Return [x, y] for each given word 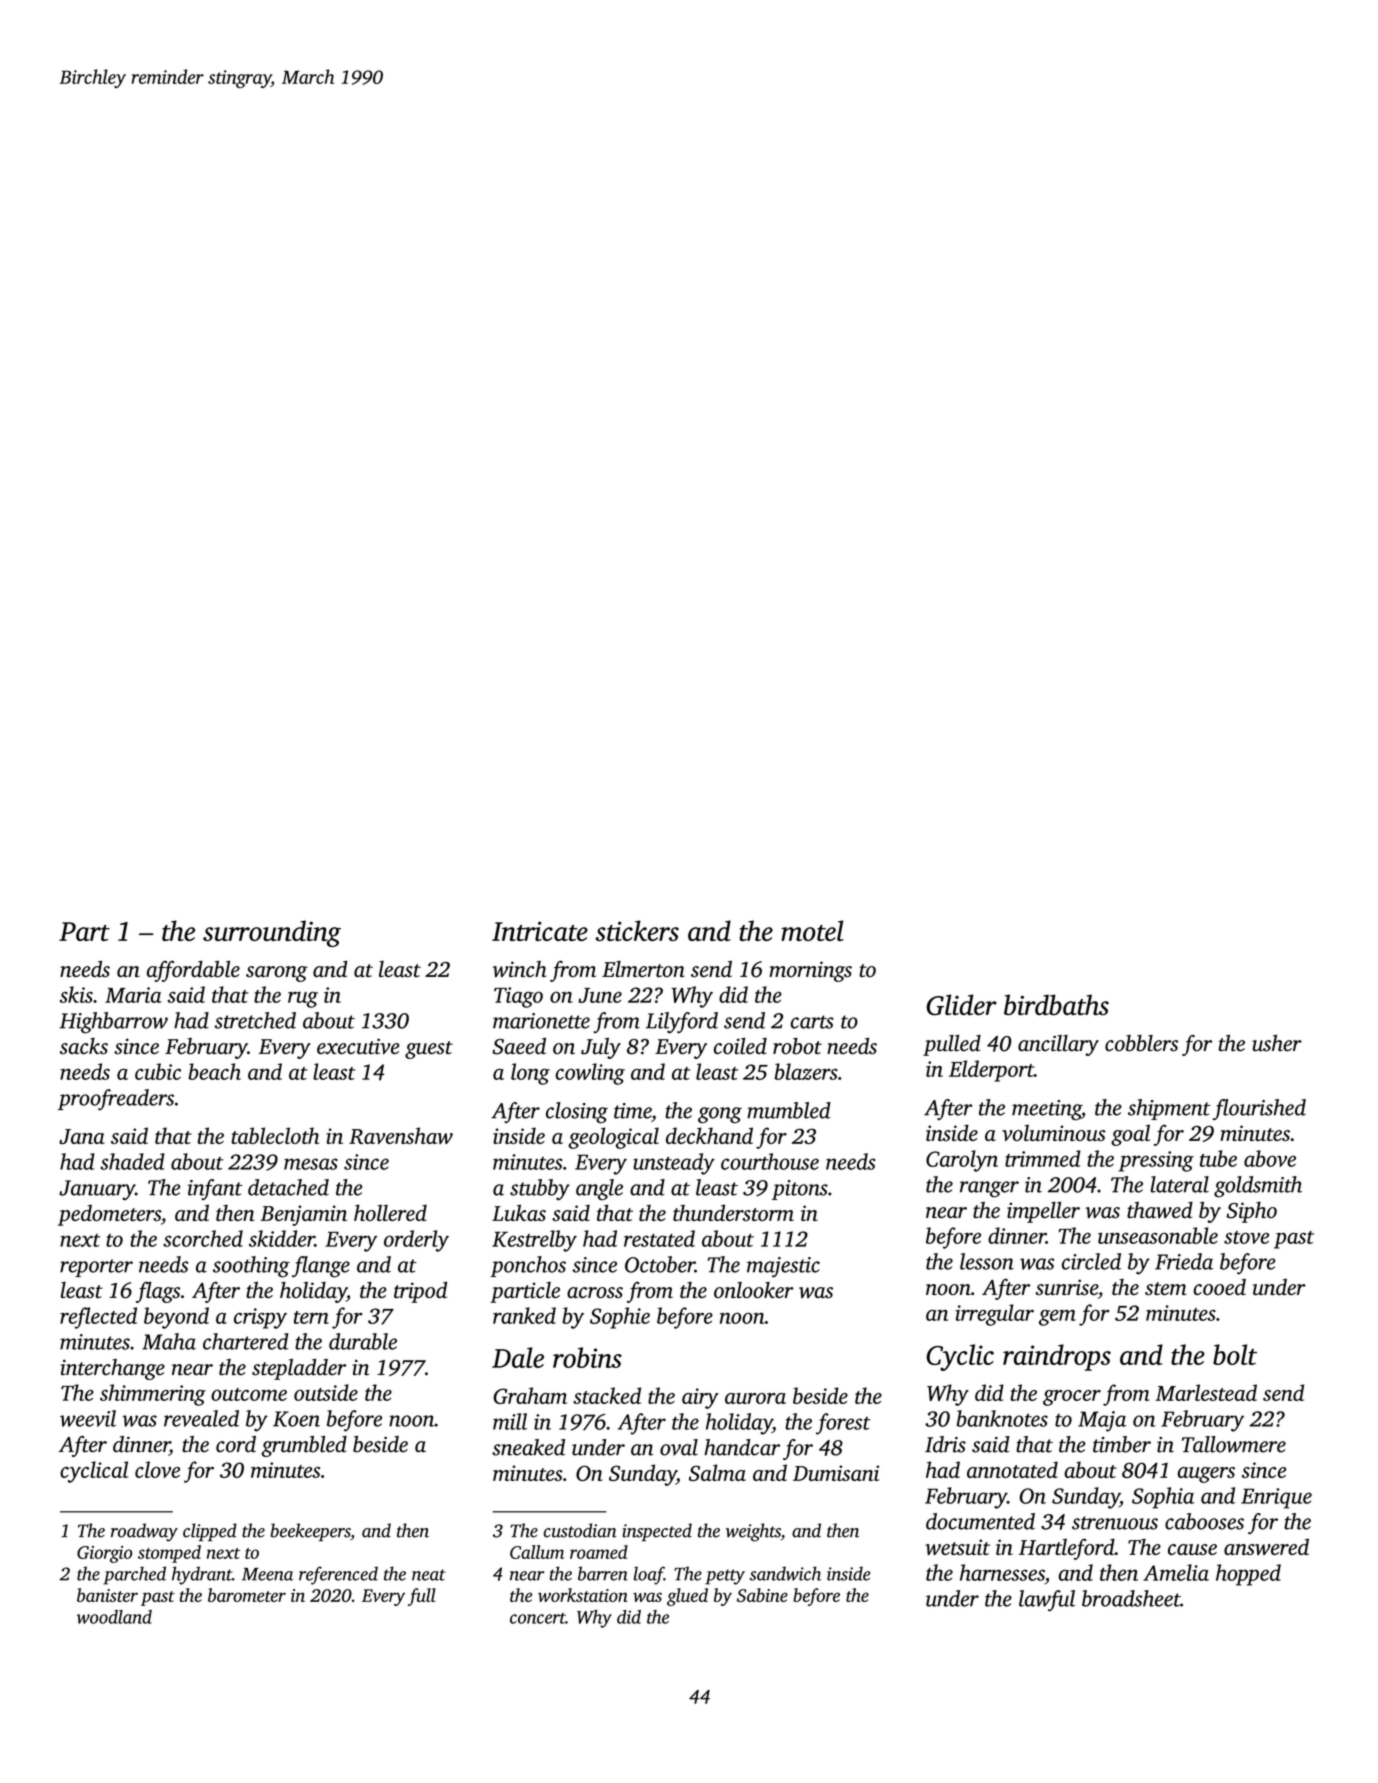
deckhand [709, 1135]
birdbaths [1056, 1004]
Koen [296, 1419]
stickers [637, 930]
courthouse [770, 1161]
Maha [169, 1341]
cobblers [1141, 1043]
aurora [755, 1398]
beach [214, 1071]
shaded [132, 1161]
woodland [114, 1617]
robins [587, 1357]
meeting [1047, 1110]
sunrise [1067, 1287]
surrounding [272, 933]
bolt [1235, 1354]
